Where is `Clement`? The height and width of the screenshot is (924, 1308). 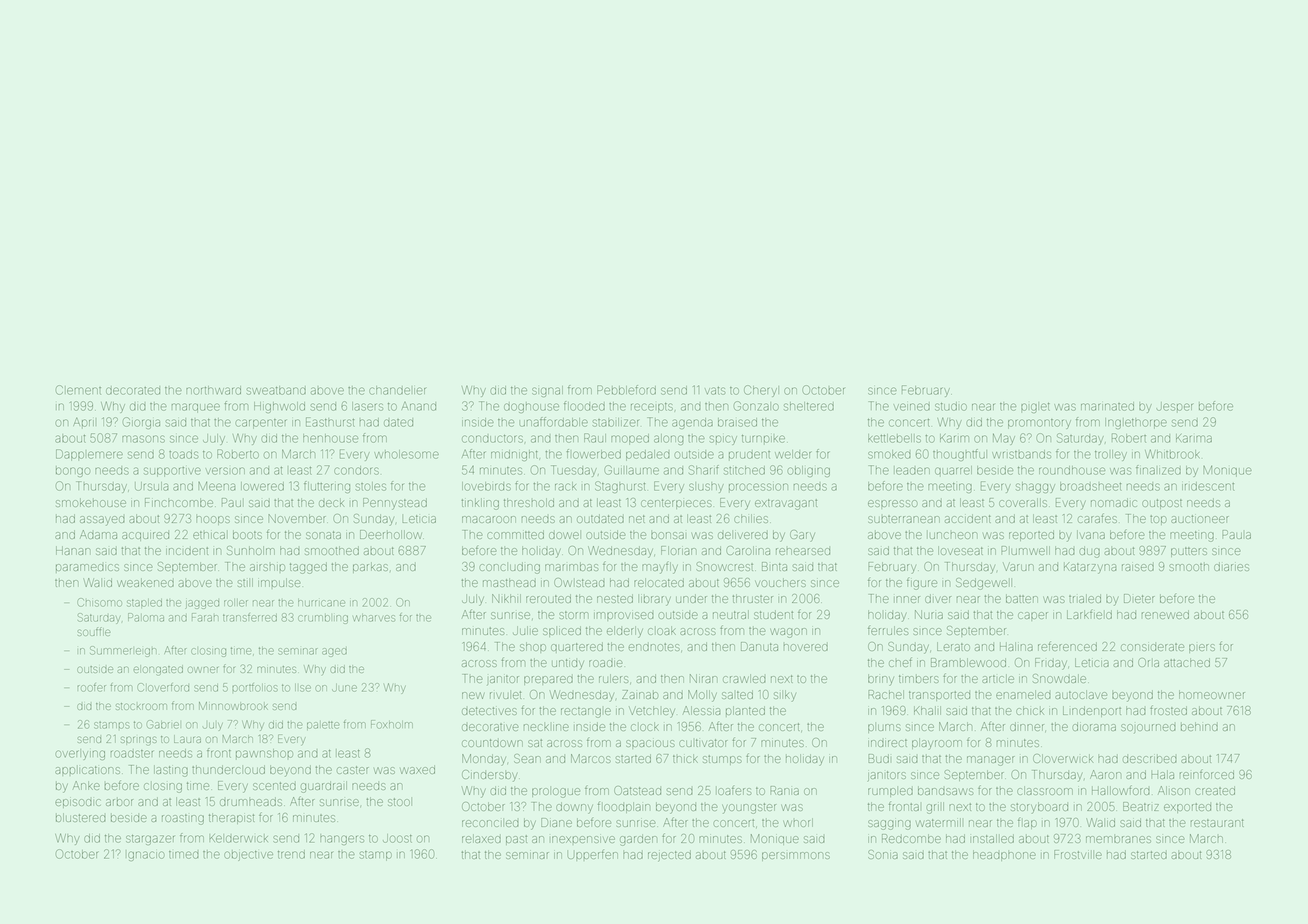
Clement is located at coordinates (78, 390).
